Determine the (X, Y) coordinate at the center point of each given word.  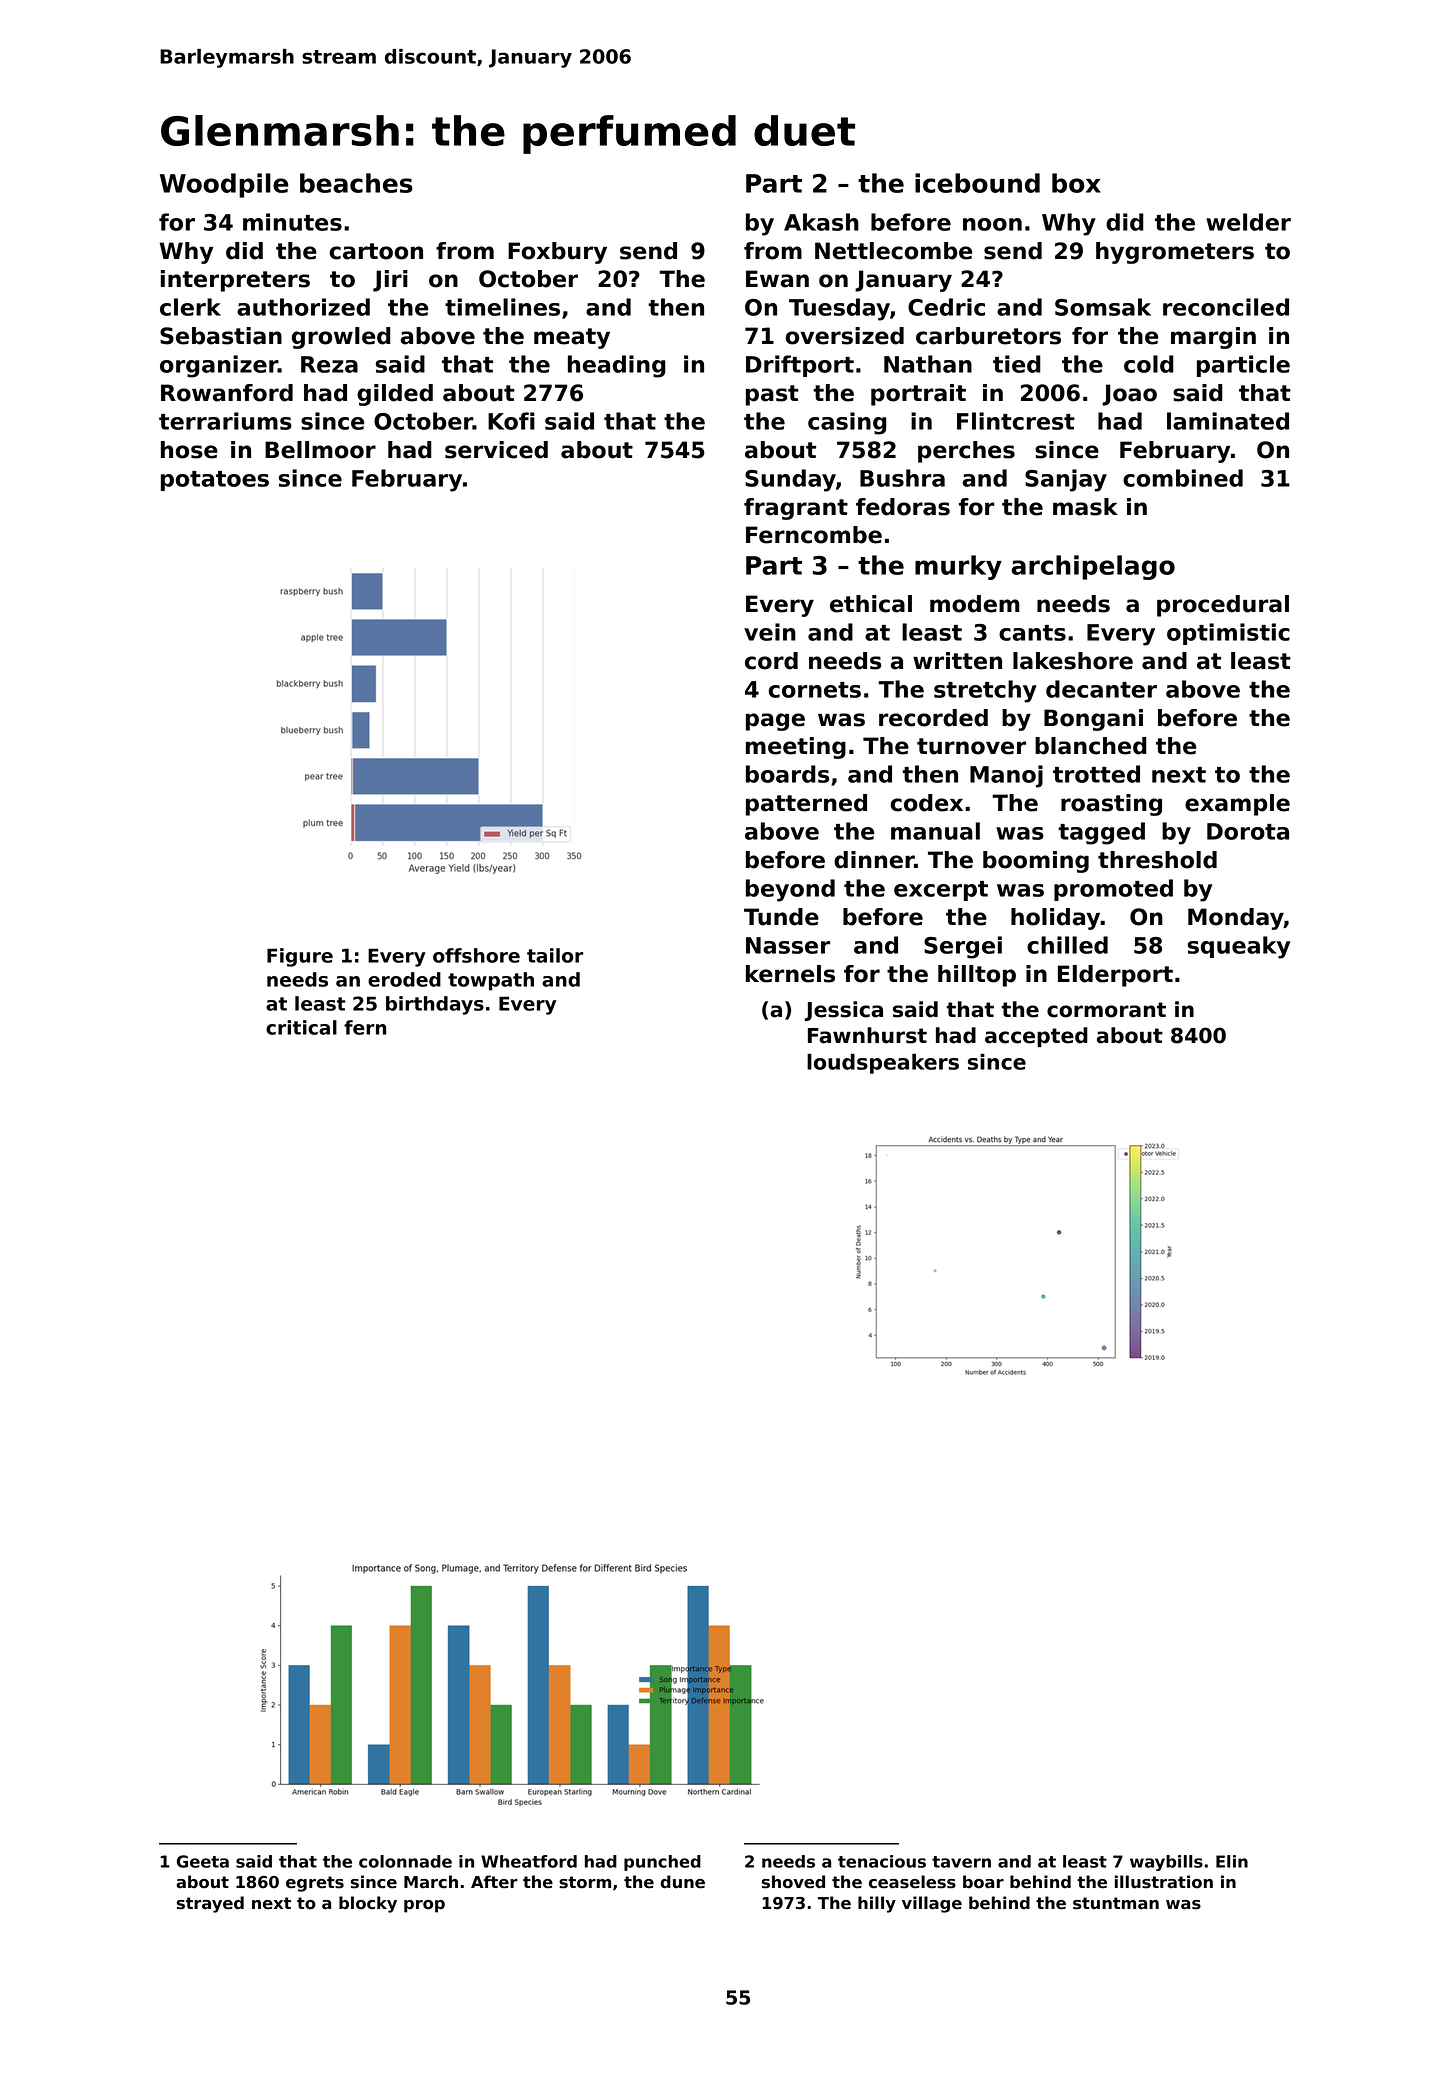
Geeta (203, 1861)
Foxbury (557, 253)
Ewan (777, 279)
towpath (491, 981)
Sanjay (1066, 480)
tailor (555, 955)
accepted (1036, 1037)
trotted (1096, 774)
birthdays (435, 1005)
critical (301, 1027)
